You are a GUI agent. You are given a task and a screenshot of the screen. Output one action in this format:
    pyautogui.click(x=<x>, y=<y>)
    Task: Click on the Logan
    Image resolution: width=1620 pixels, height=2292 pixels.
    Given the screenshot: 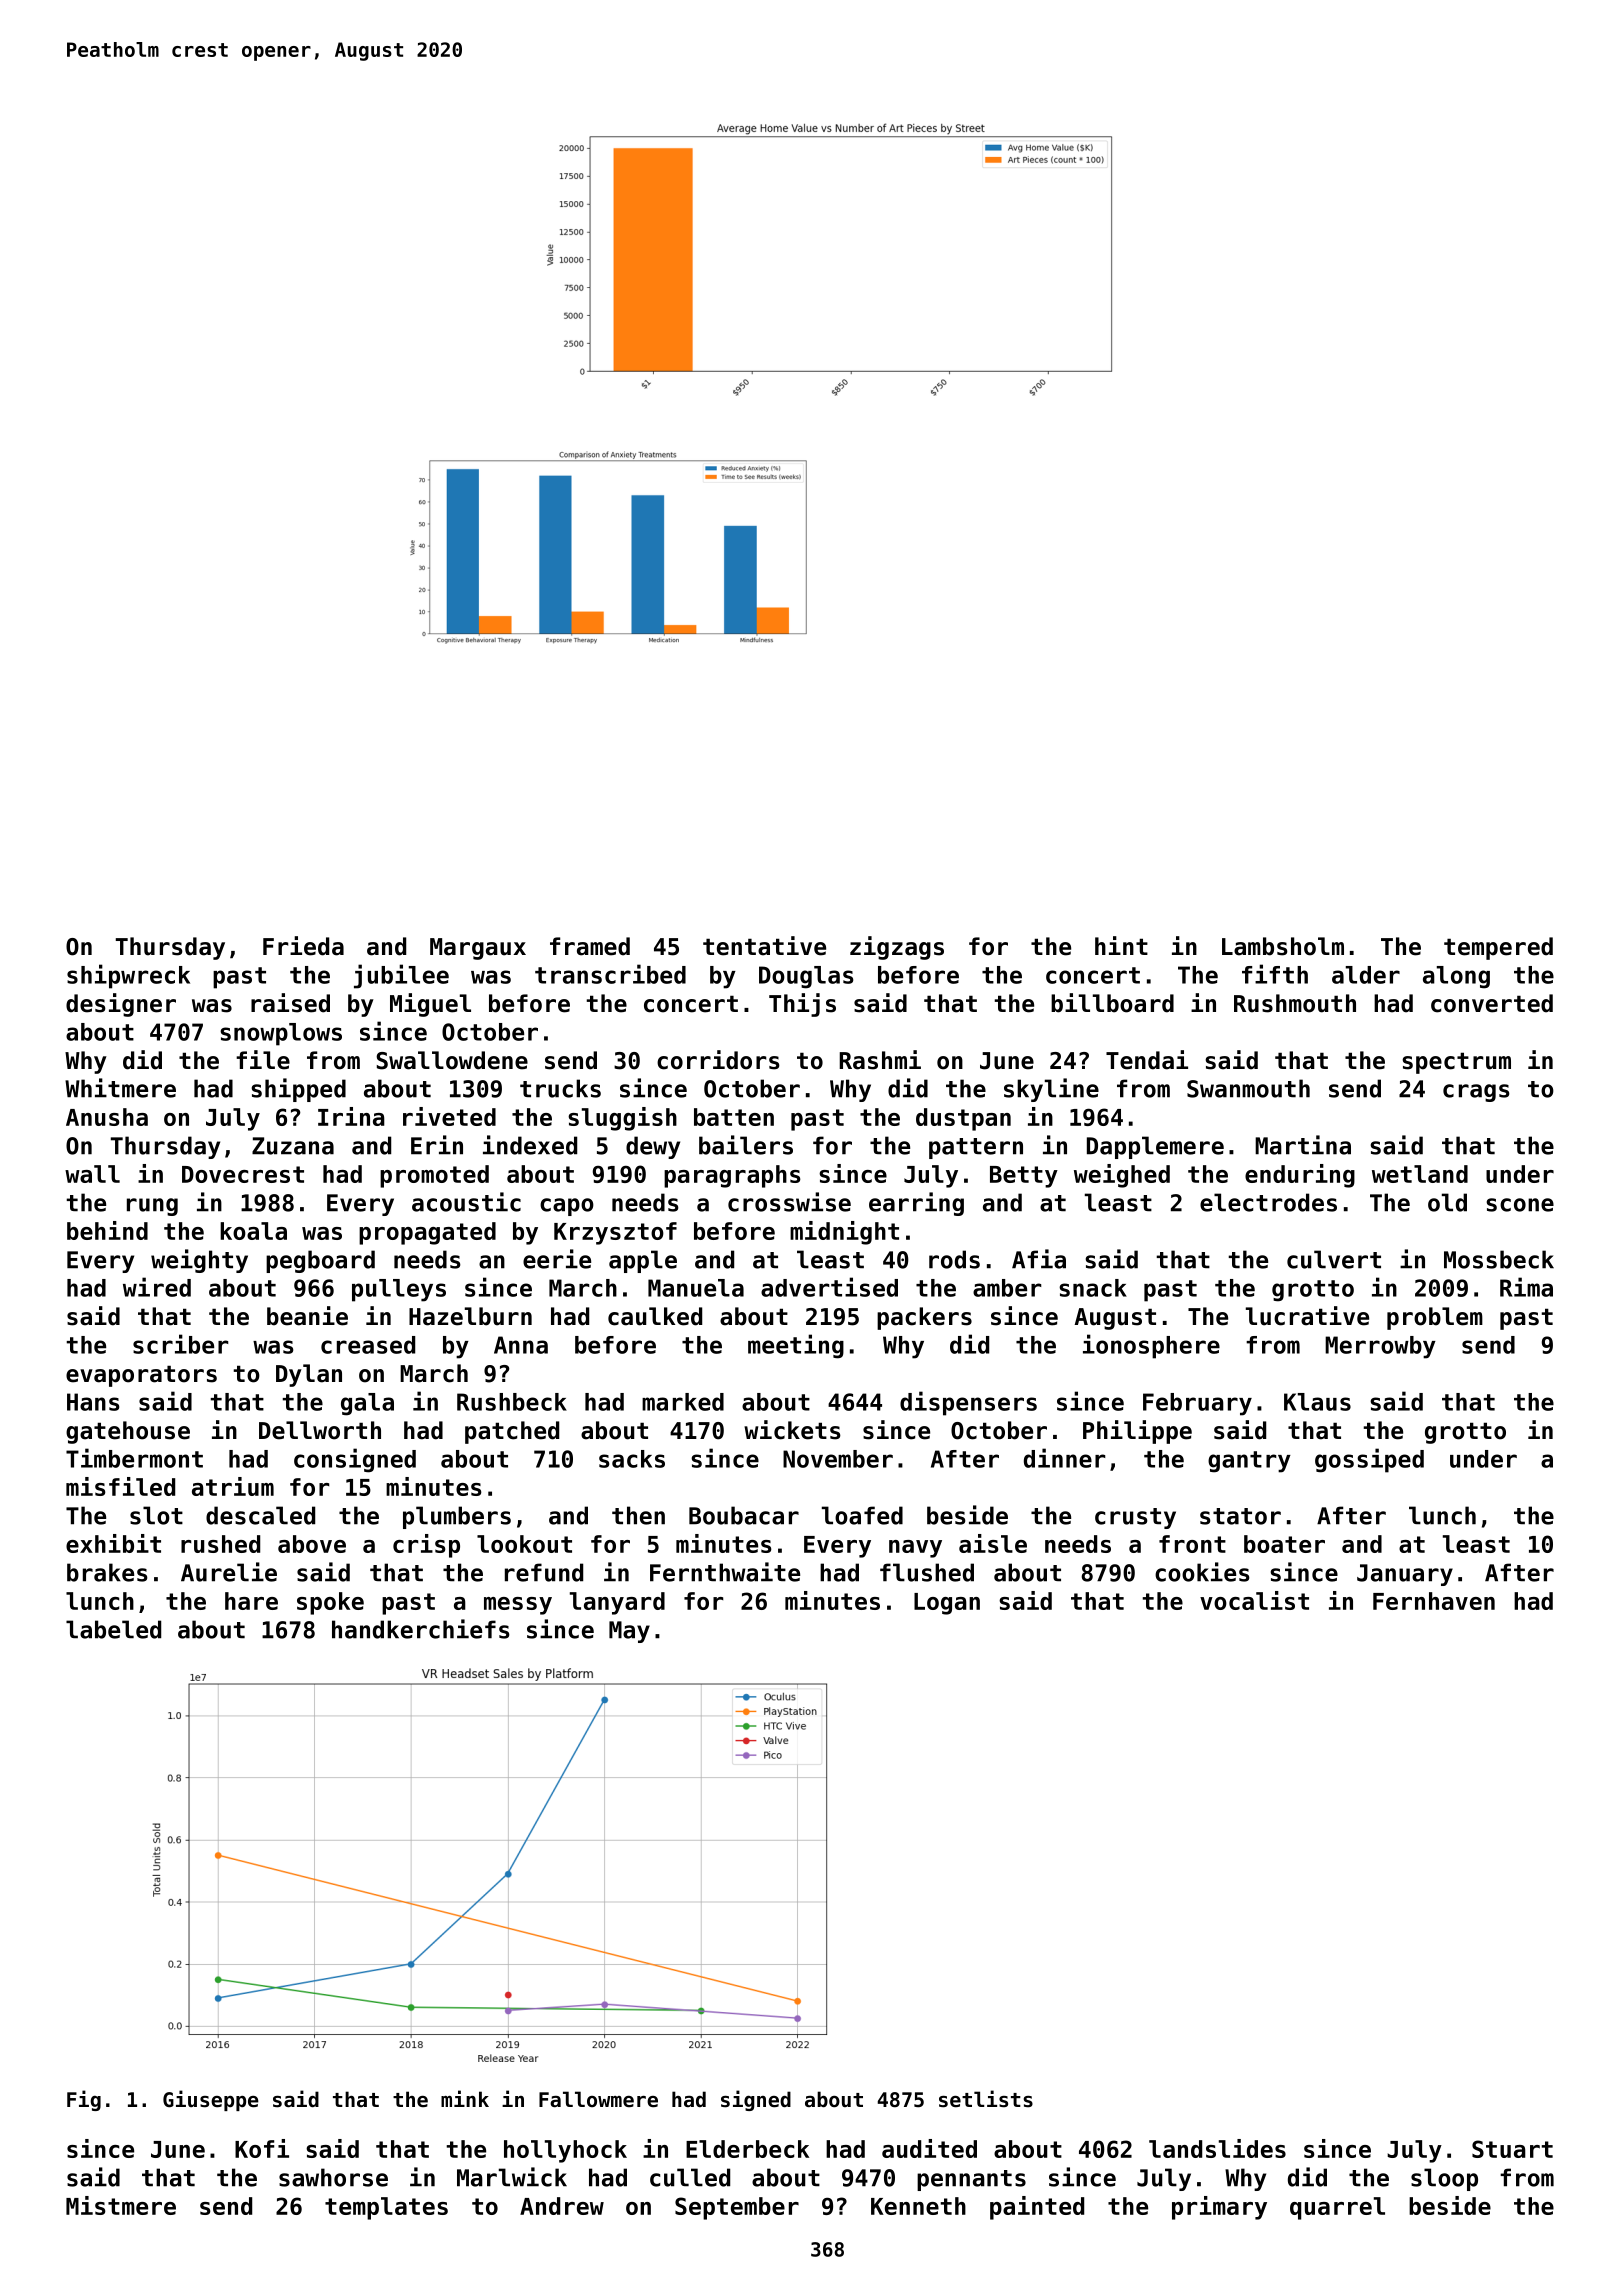 What is the action you would take?
    pyautogui.click(x=947, y=1604)
